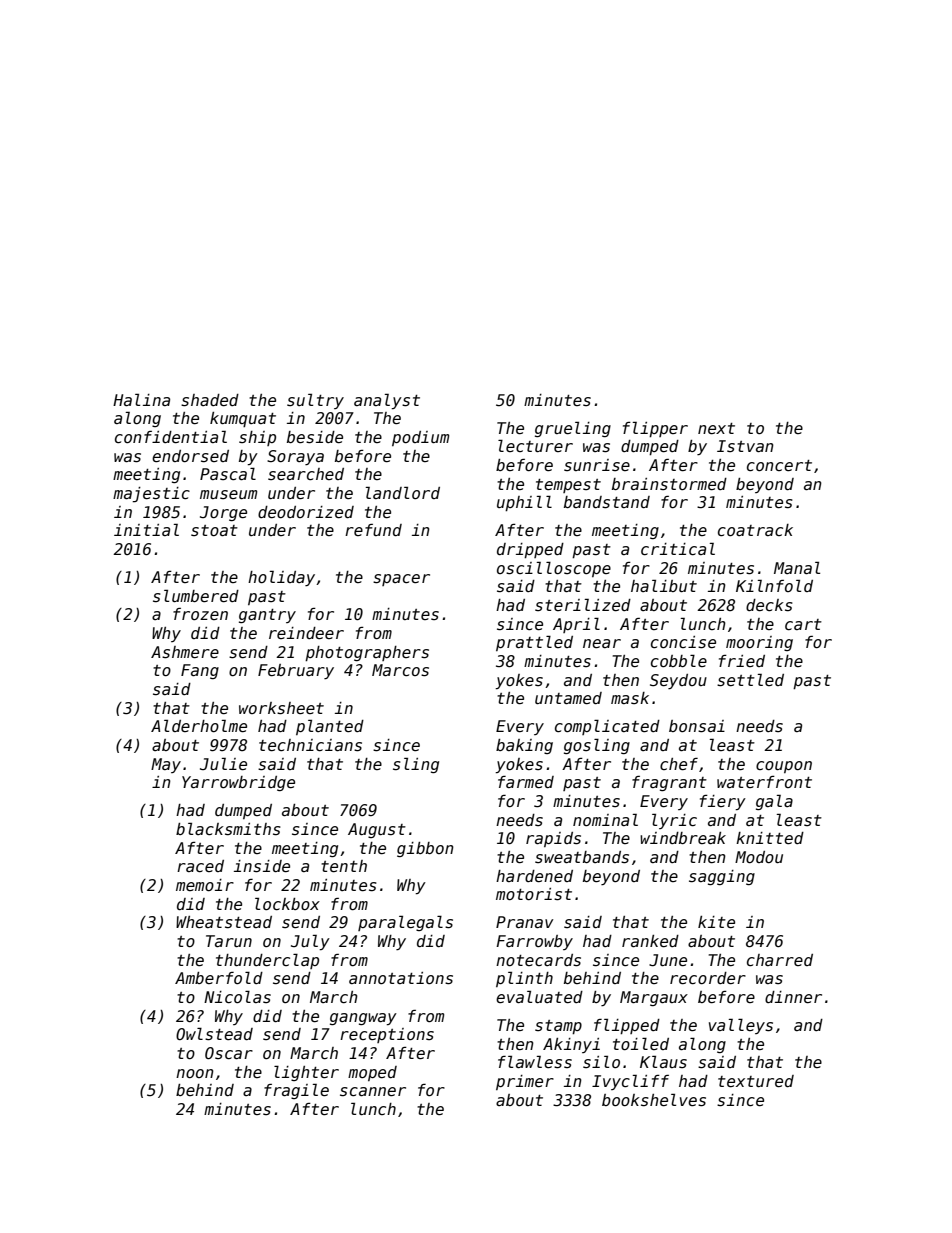  What do you see at coordinates (655, 429) in the page?
I see `flipper` at bounding box center [655, 429].
